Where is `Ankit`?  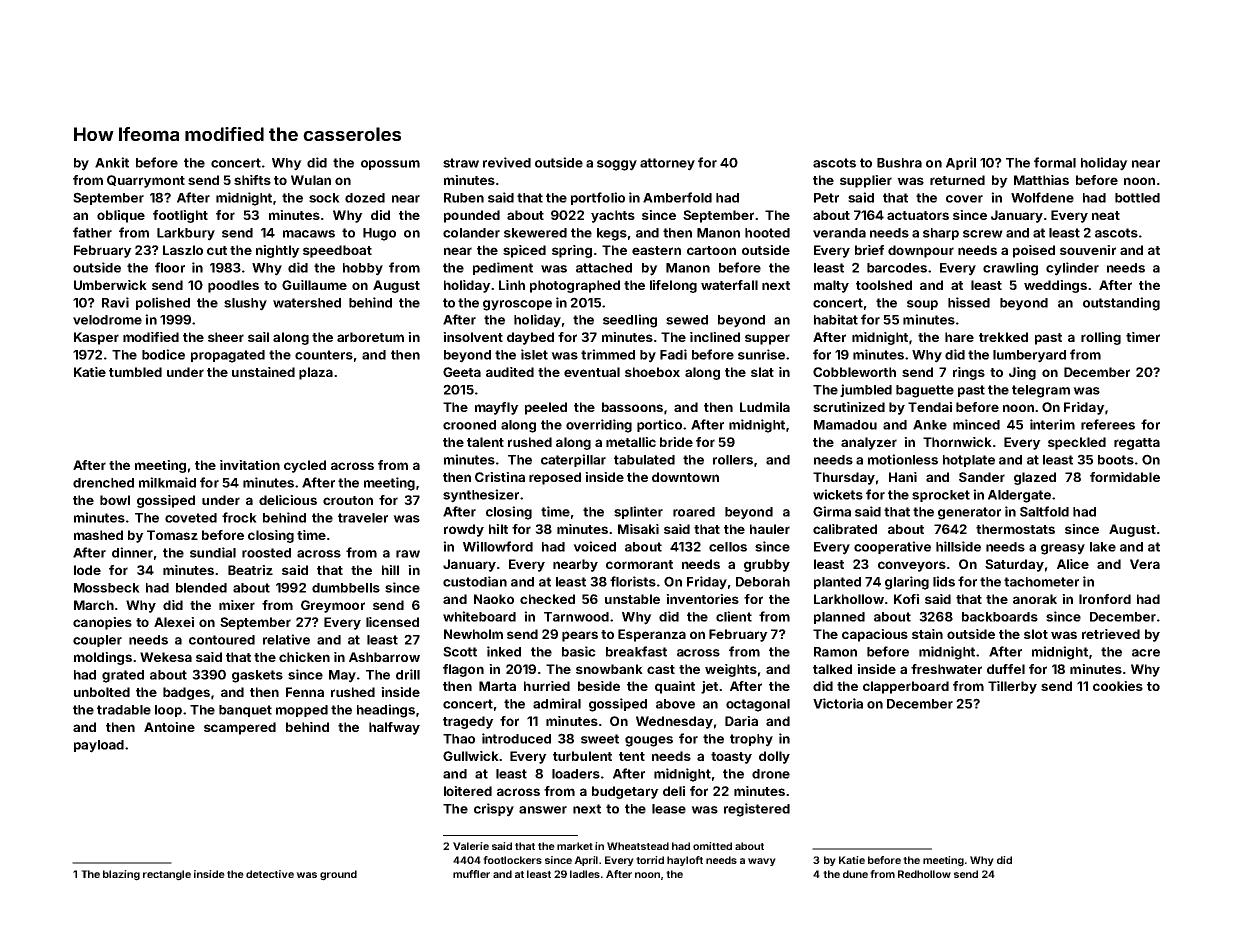 Ankit is located at coordinates (112, 162).
